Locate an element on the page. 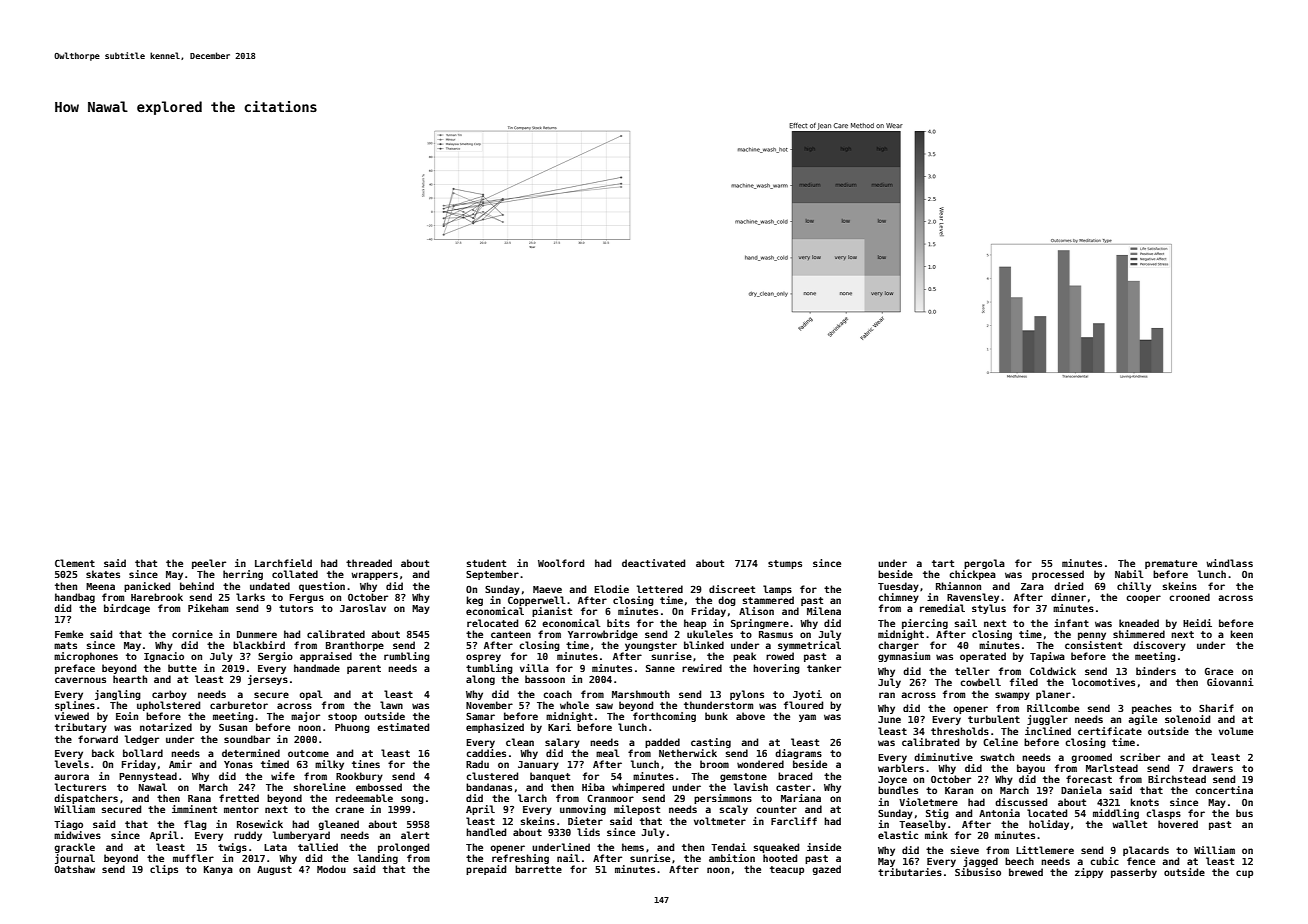 The image size is (1308, 924). padded is located at coordinates (662, 743).
